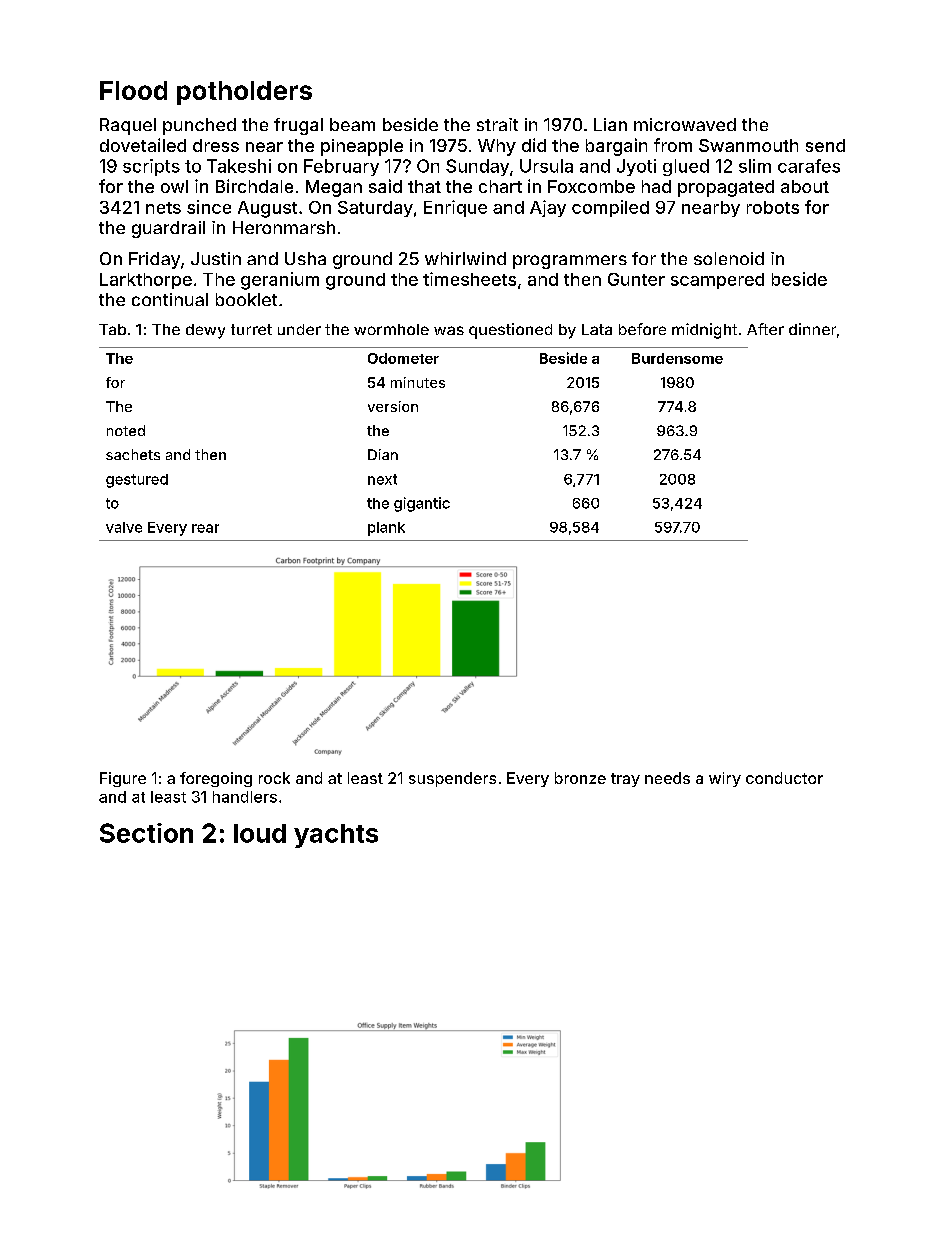  I want to click on Burdensome, so click(677, 358).
